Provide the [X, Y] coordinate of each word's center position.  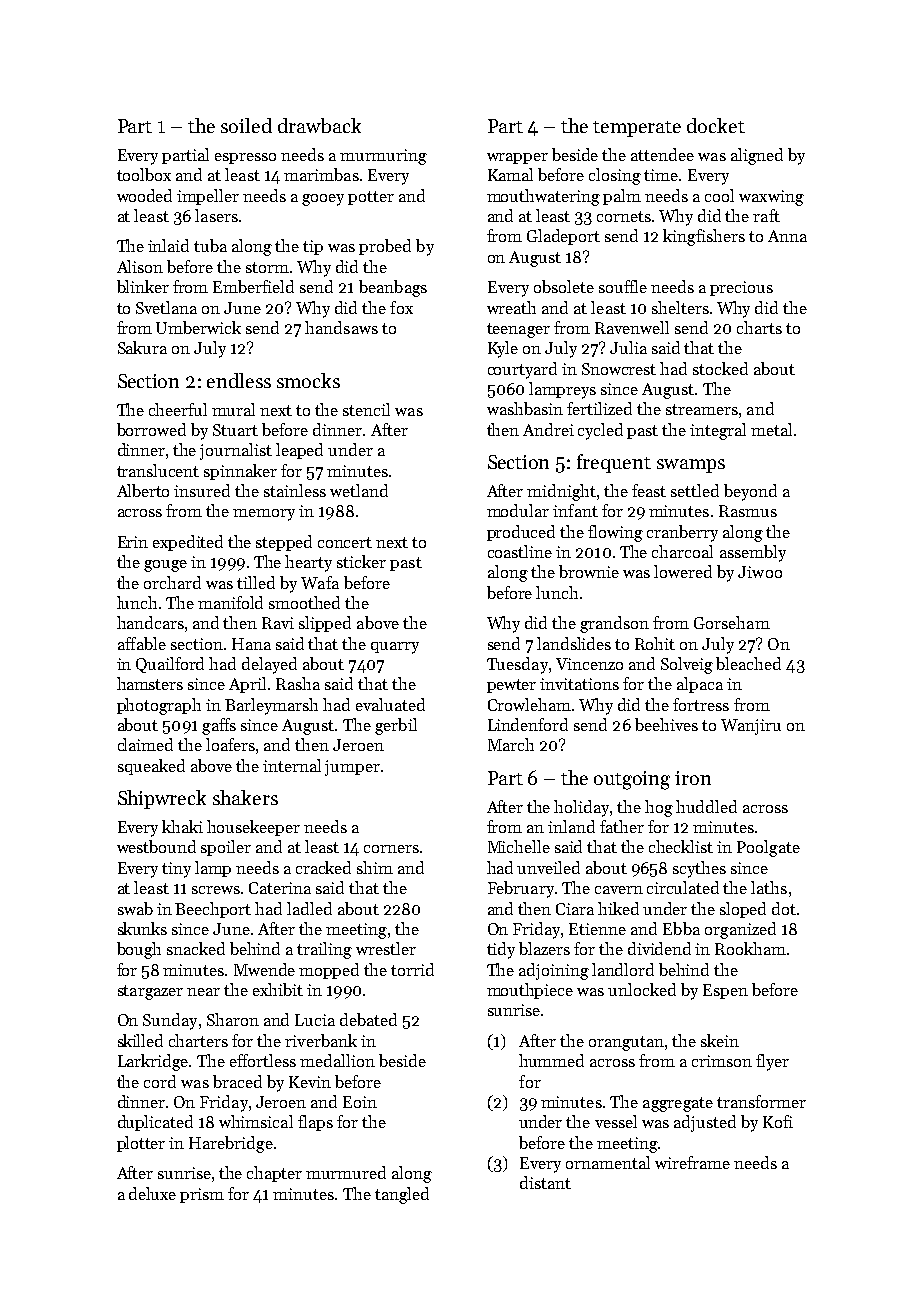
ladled [309, 908]
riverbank [321, 1040]
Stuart [235, 430]
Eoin [360, 1102]
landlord [623, 969]
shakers [245, 797]
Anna [787, 236]
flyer [772, 1062]
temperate [637, 129]
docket [716, 125]
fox [401, 307]
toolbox [144, 174]
